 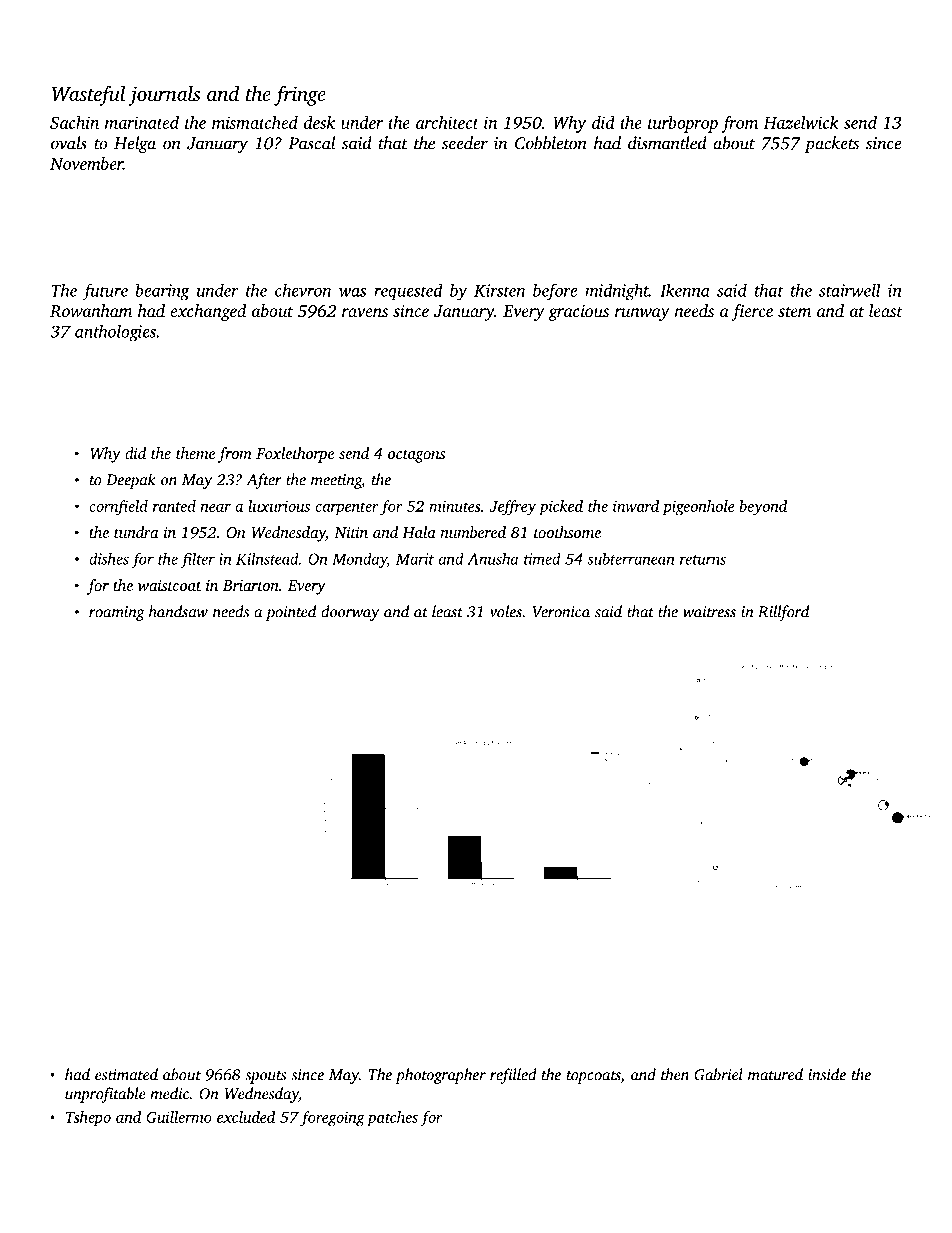 I want to click on fringe, so click(x=300, y=96).
